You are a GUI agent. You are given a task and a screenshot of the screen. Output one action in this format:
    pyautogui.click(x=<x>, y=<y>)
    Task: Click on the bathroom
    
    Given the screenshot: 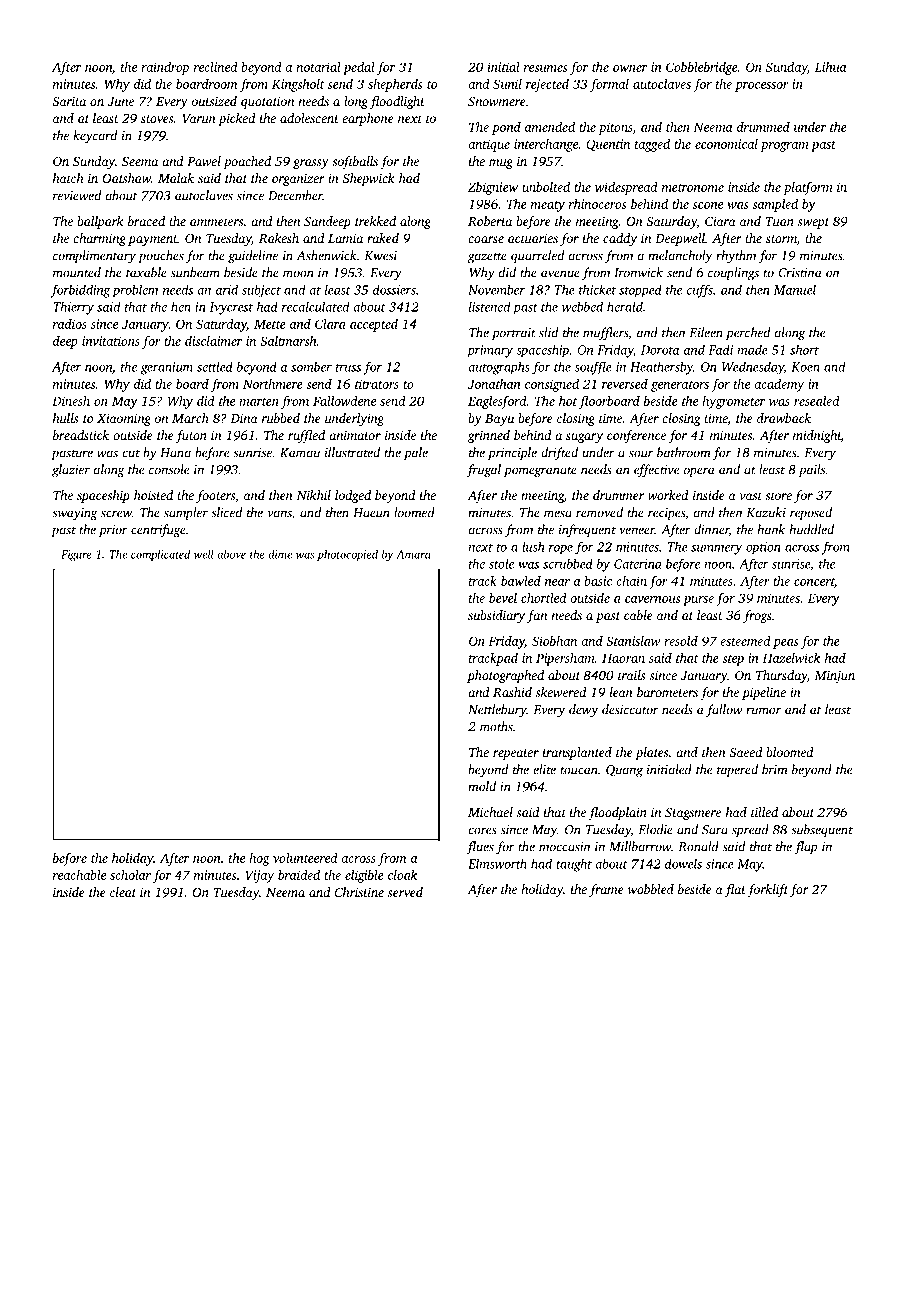 What is the action you would take?
    pyautogui.click(x=684, y=452)
